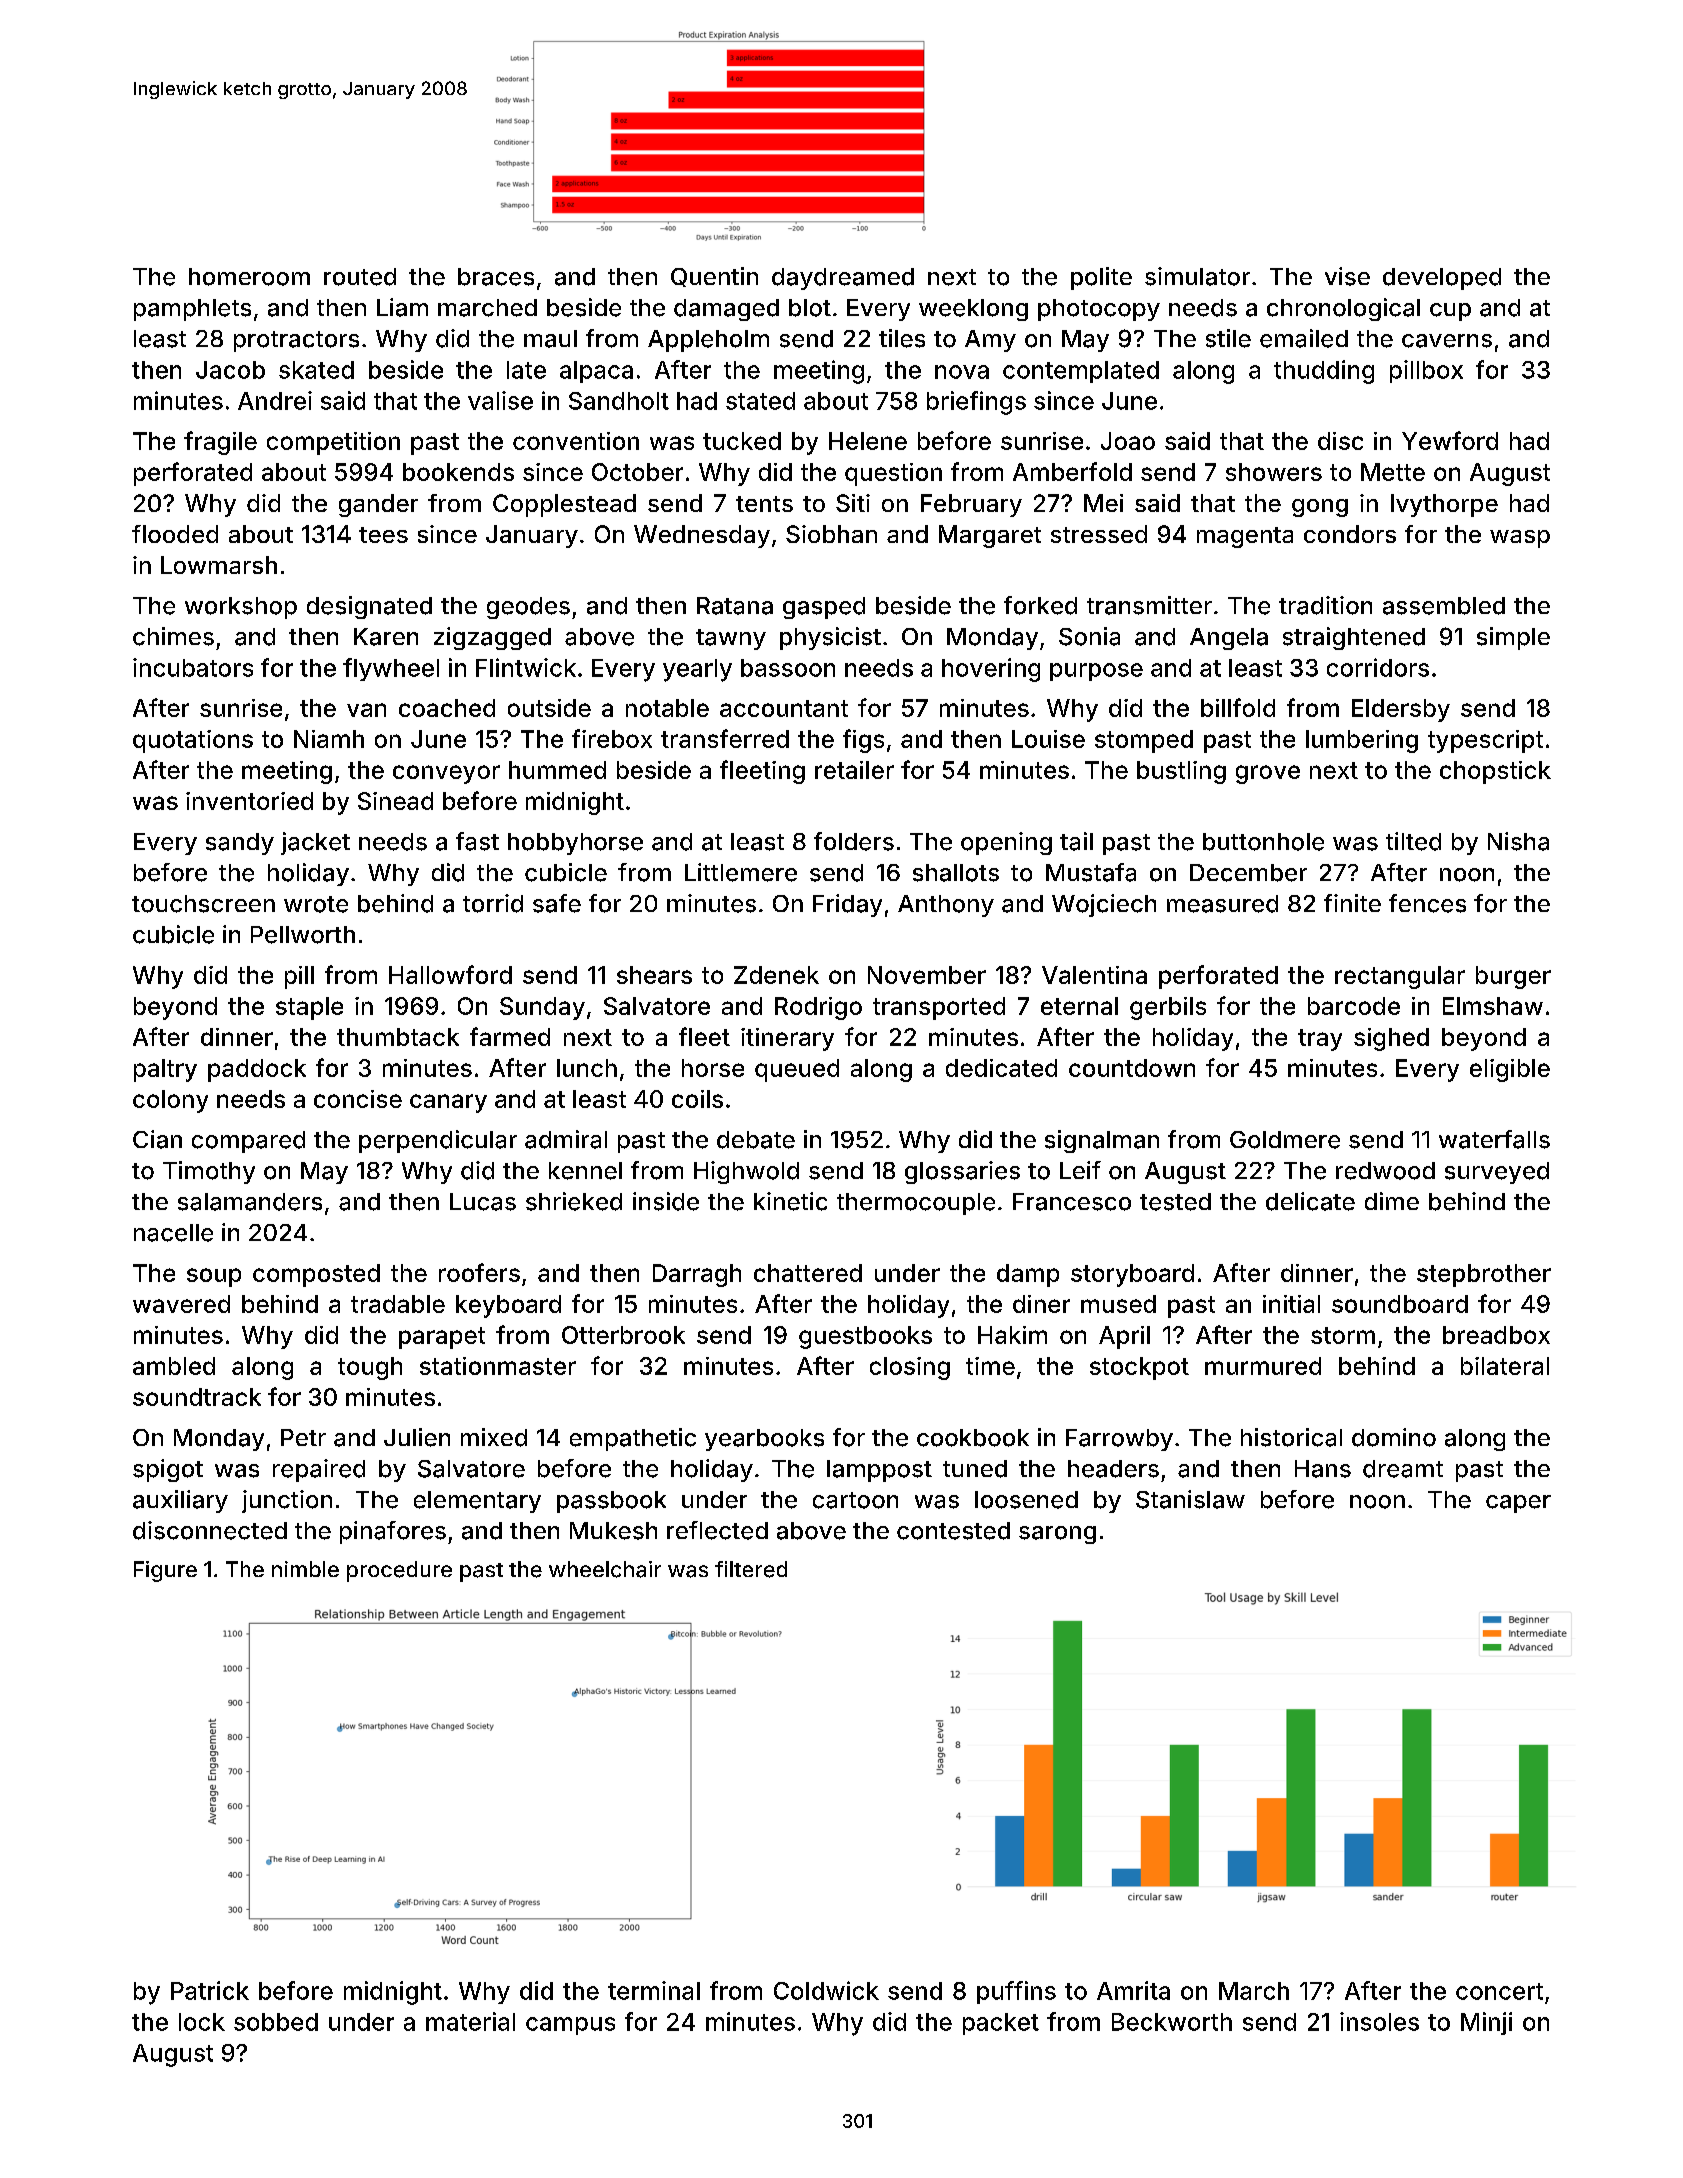 Image resolution: width=1683 pixels, height=2178 pixels. Describe the element at coordinates (470, 2021) in the screenshot. I see `material` at that location.
